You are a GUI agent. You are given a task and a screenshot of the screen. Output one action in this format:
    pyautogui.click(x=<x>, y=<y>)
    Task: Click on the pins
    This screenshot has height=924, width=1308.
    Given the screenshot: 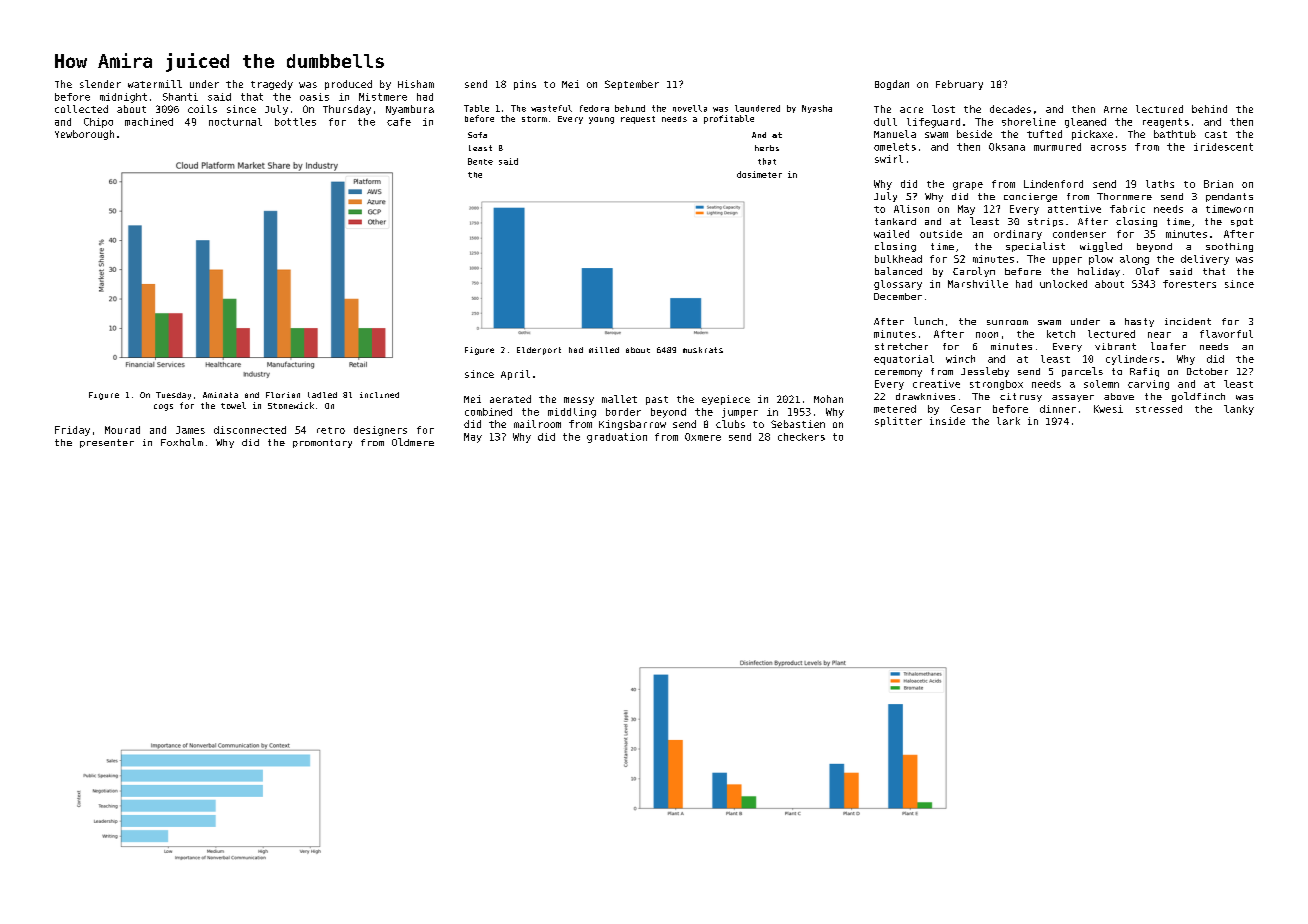 What is the action you would take?
    pyautogui.click(x=525, y=85)
